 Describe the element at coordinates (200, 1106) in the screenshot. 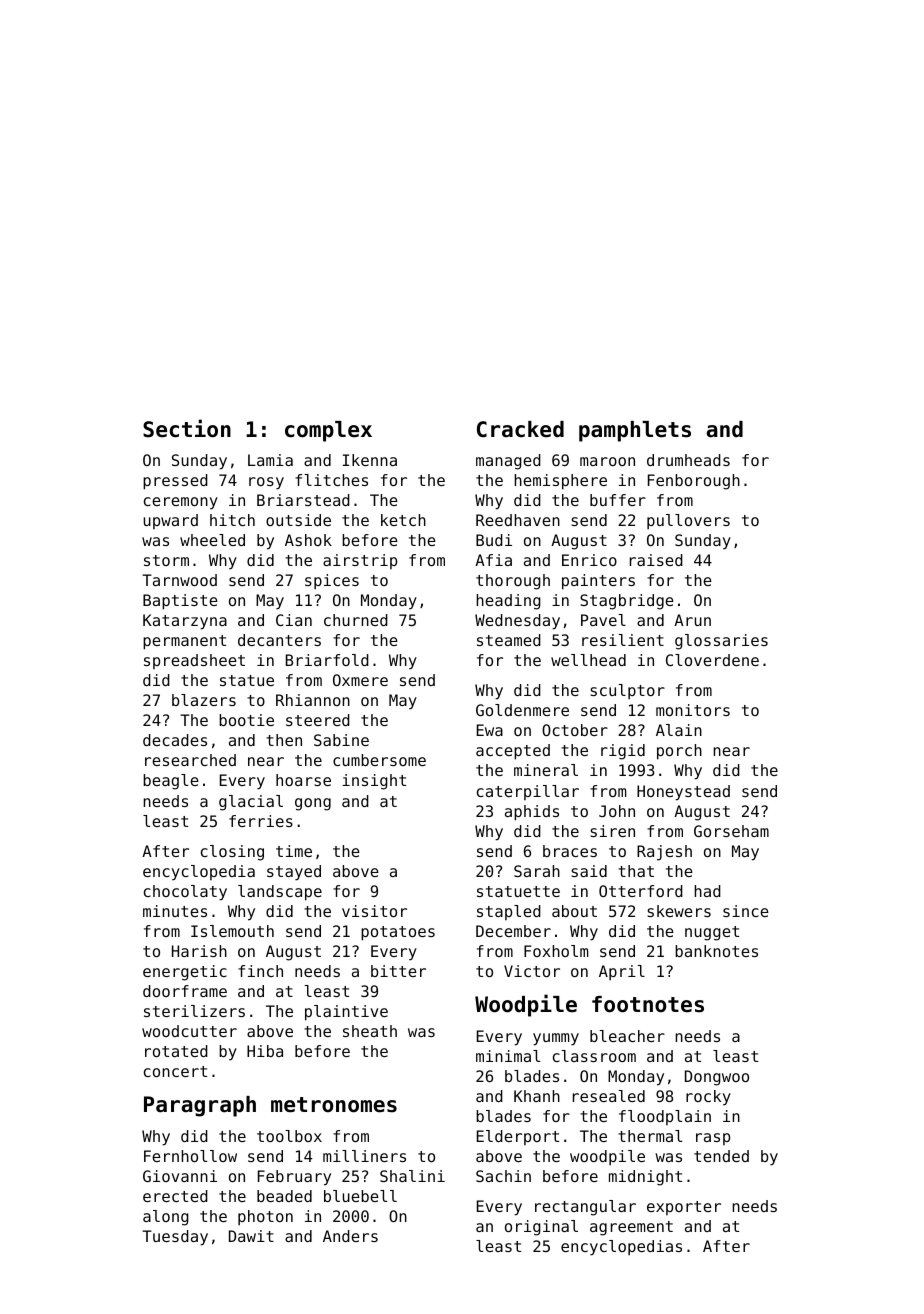

I see `Paragraph` at that location.
